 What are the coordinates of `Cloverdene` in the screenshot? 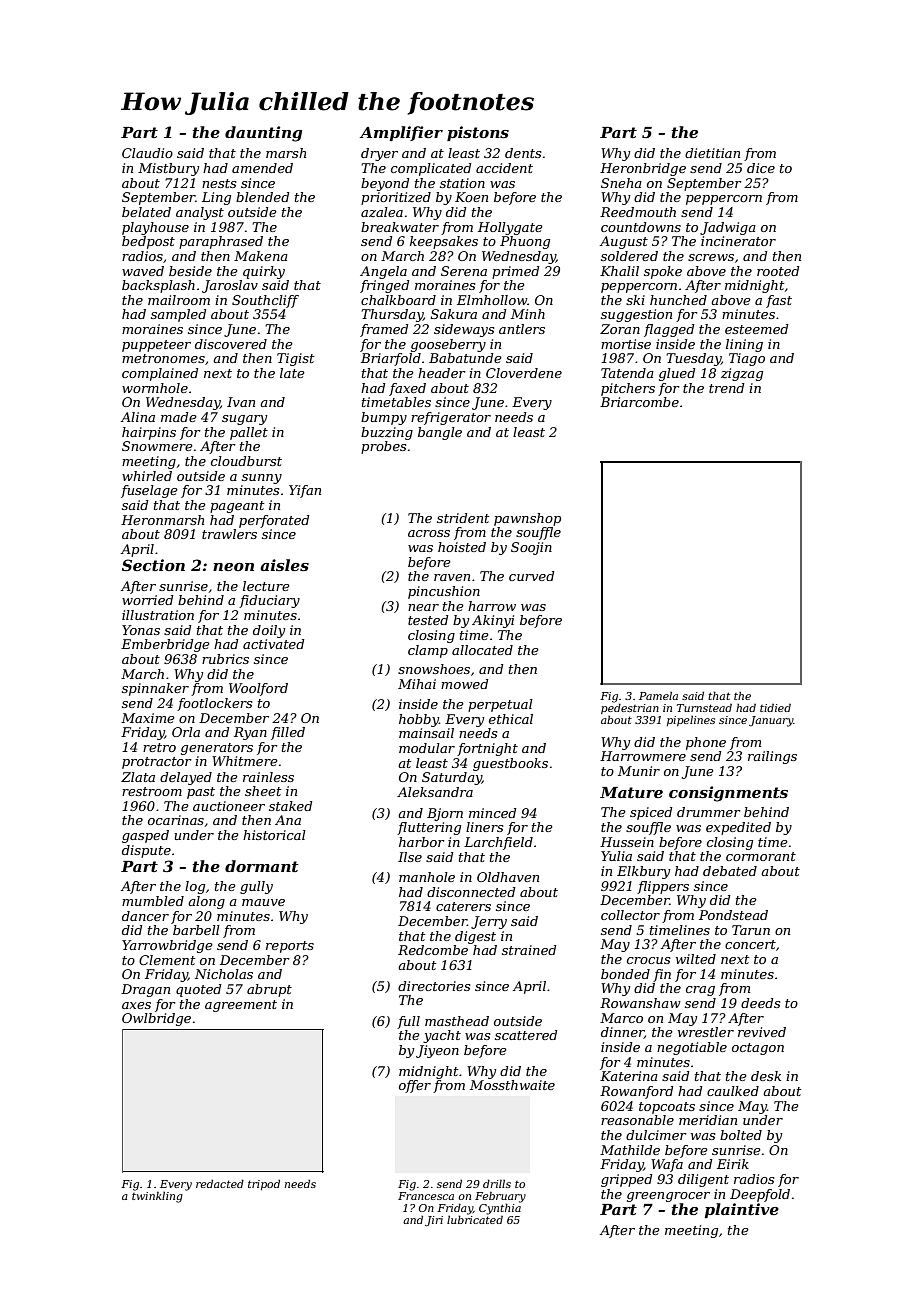 It's located at (524, 373).
